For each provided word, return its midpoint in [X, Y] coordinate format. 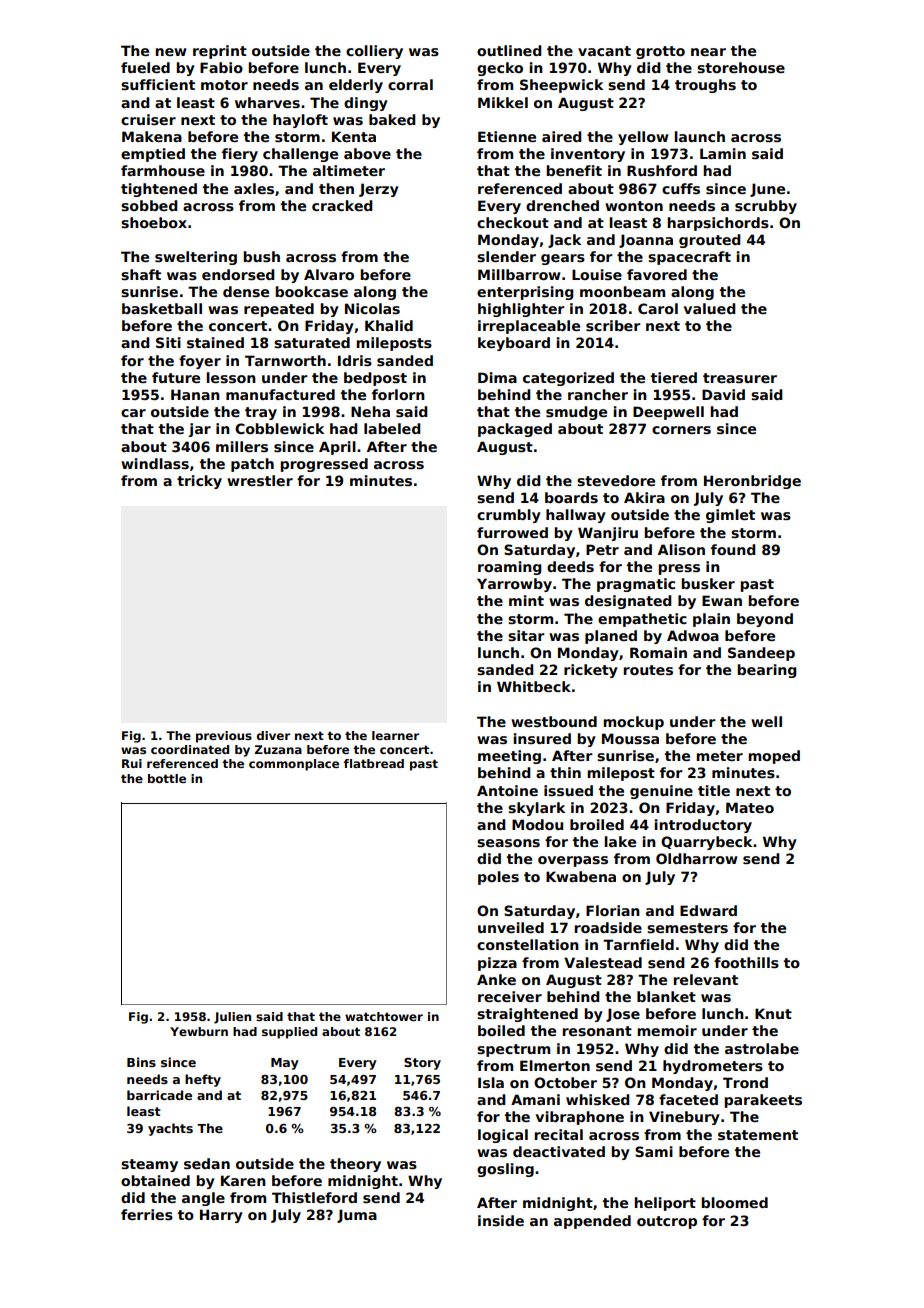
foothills [746, 962]
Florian [613, 910]
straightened [527, 1015]
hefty [203, 1080]
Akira [644, 497]
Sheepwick [561, 86]
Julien [232, 1018]
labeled [392, 428]
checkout [513, 222]
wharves [267, 102]
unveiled [511, 927]
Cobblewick [279, 428]
